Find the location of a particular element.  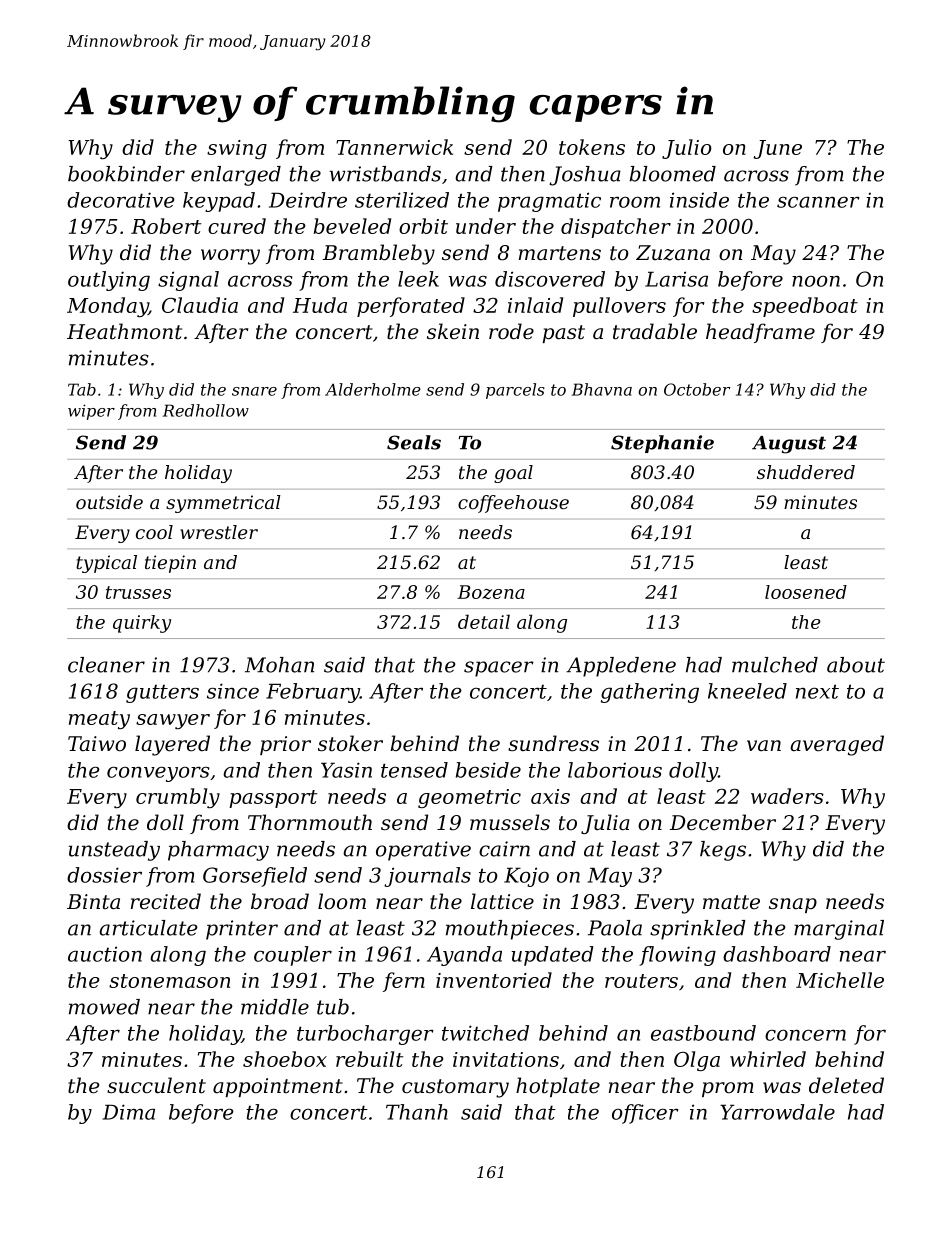

Julia is located at coordinates (605, 824).
